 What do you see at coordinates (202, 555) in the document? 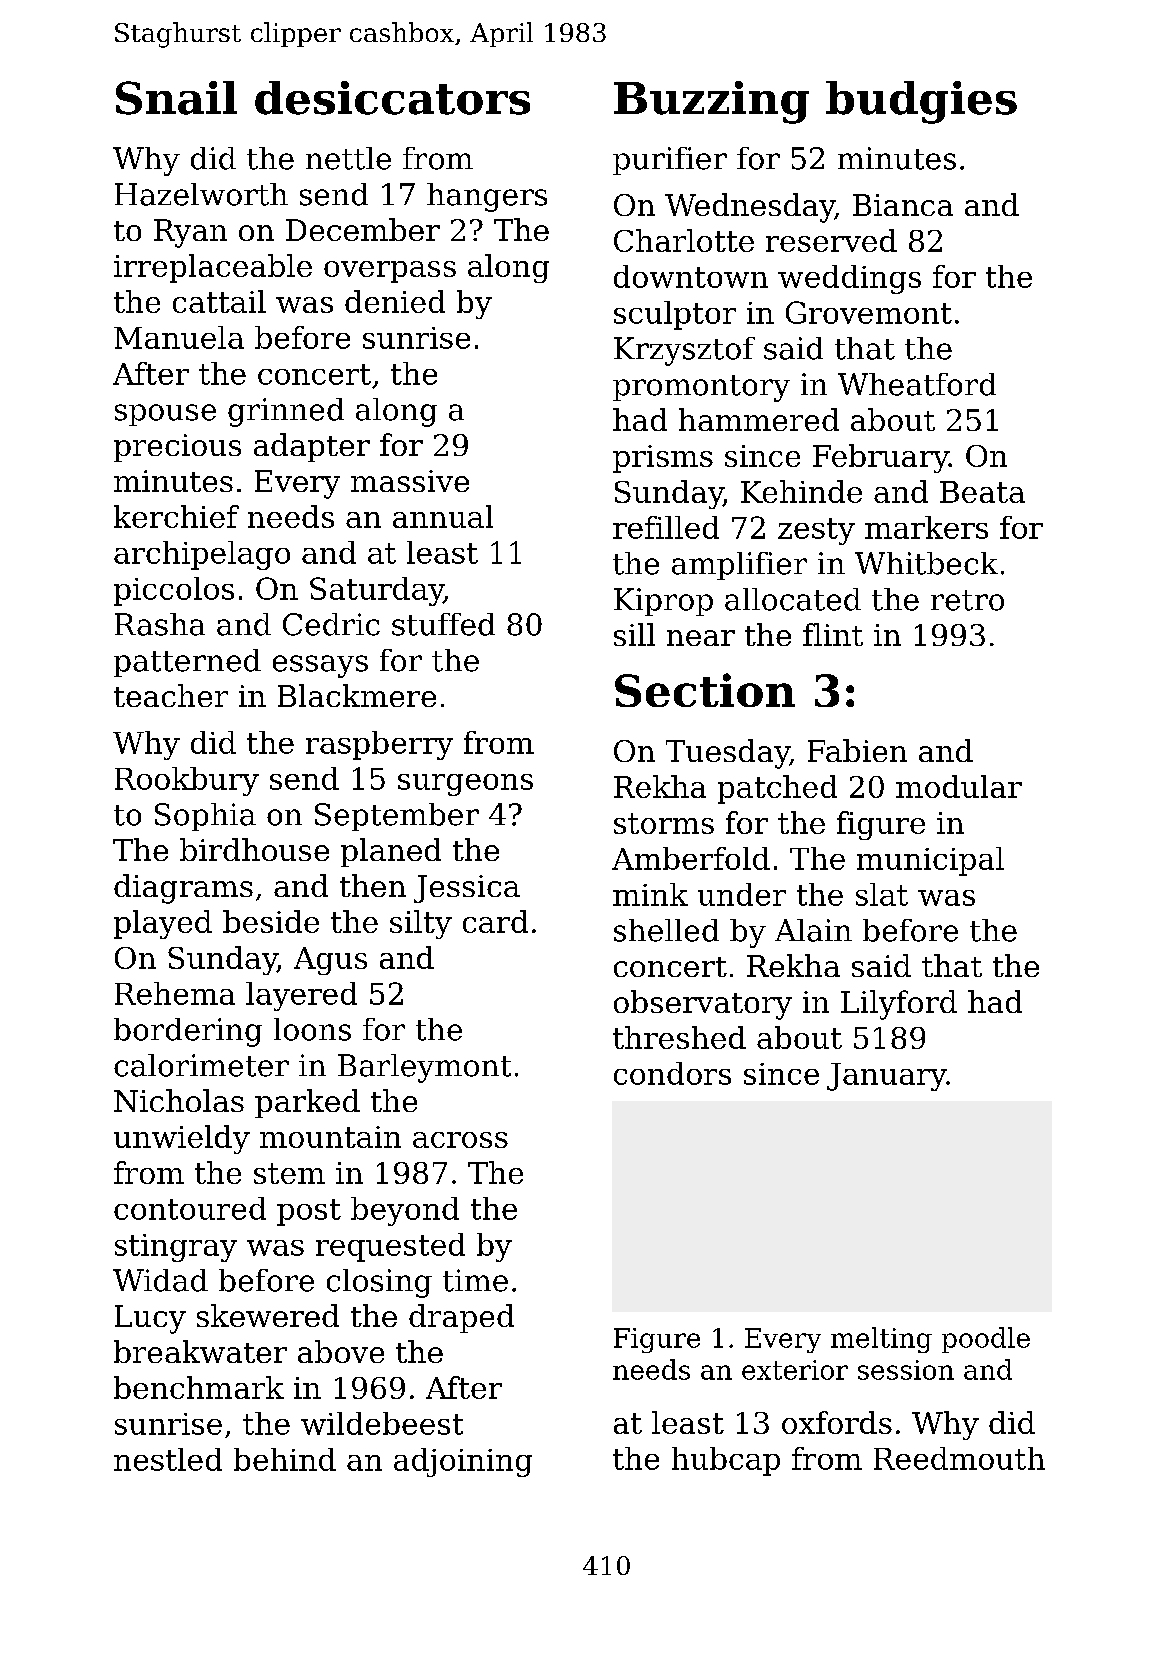
I see `archipelago` at bounding box center [202, 555].
